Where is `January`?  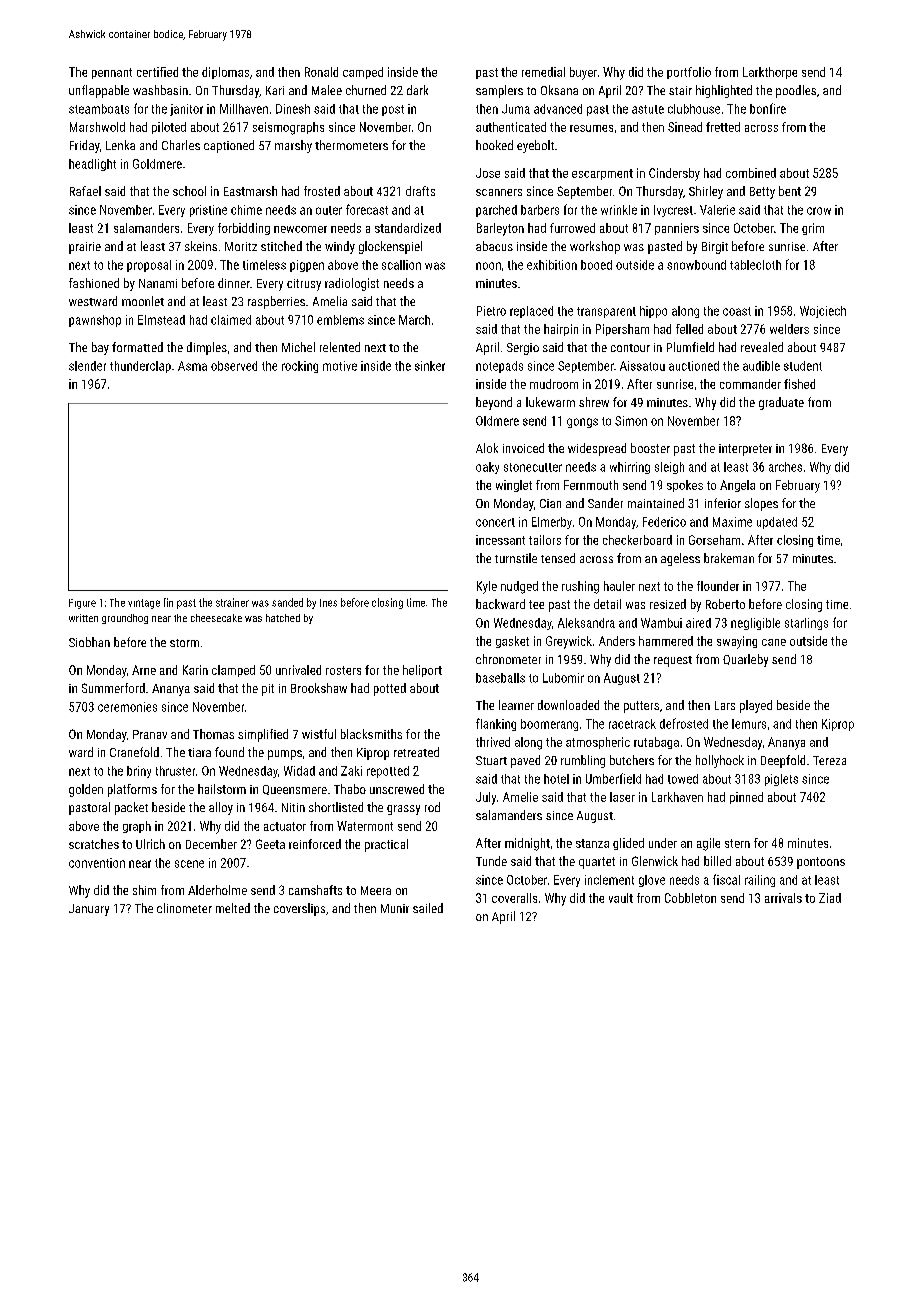
January is located at coordinates (89, 910).
